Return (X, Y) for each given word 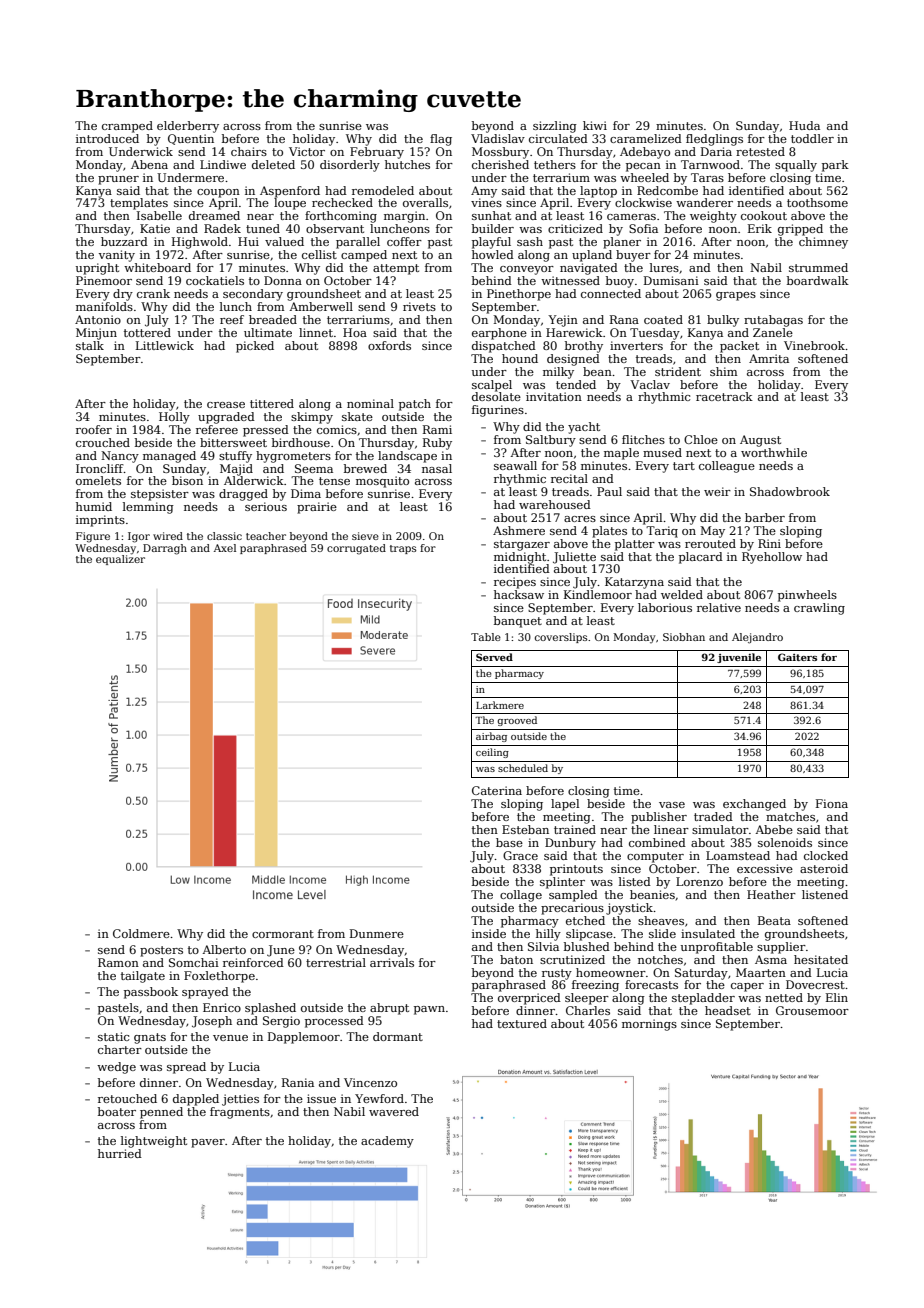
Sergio (281, 1022)
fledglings (714, 140)
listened (825, 894)
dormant (398, 1036)
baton (516, 959)
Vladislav (498, 138)
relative (719, 607)
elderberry (188, 127)
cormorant (283, 934)
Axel (225, 548)
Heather (771, 894)
